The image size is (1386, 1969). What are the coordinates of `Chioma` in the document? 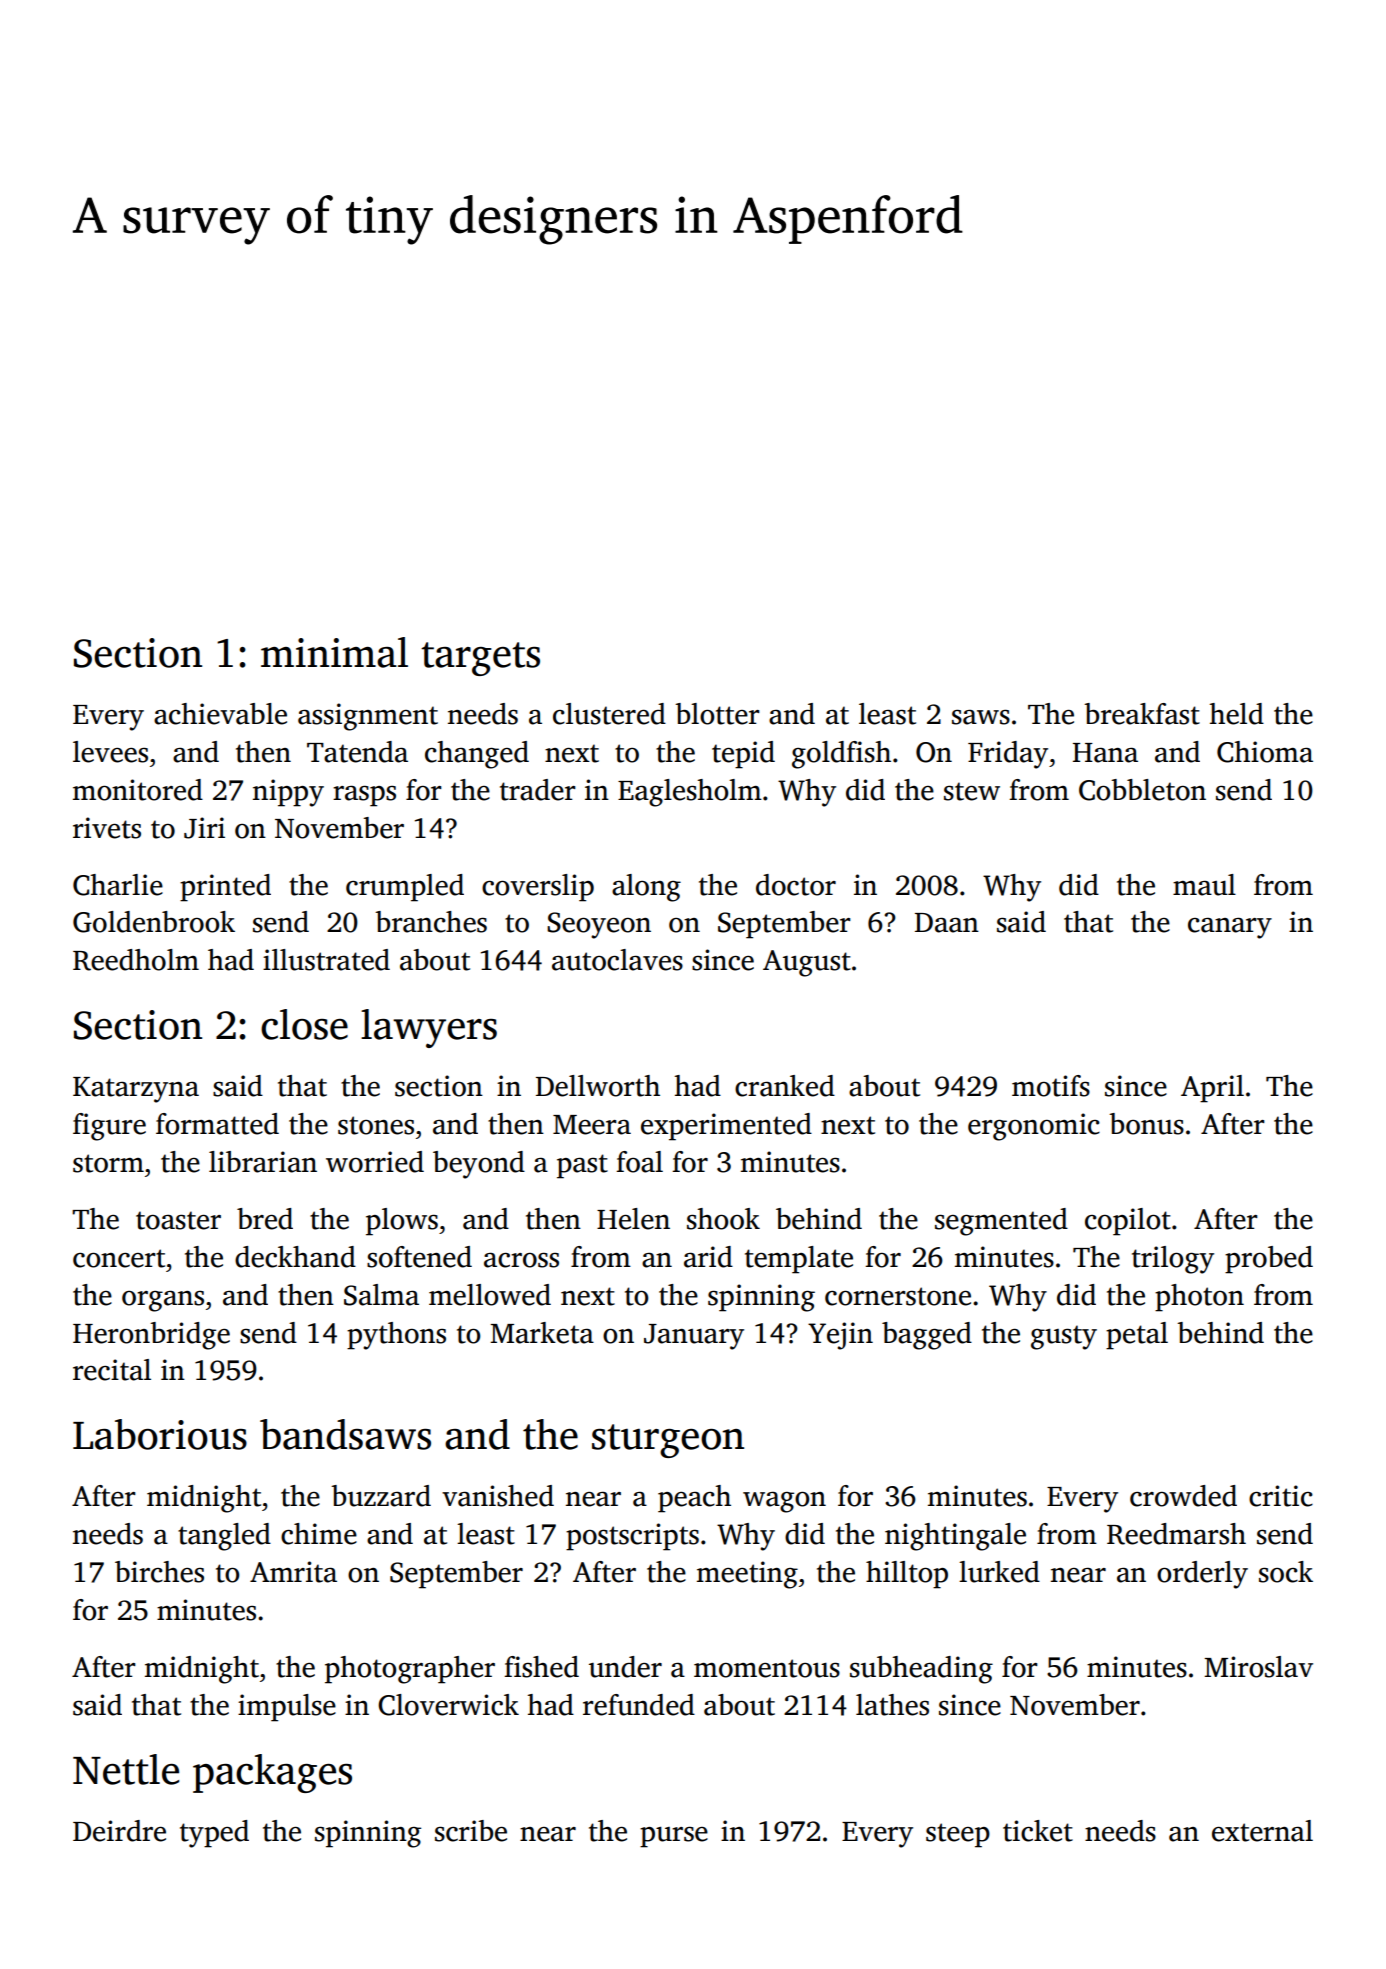 It's located at (1265, 752).
